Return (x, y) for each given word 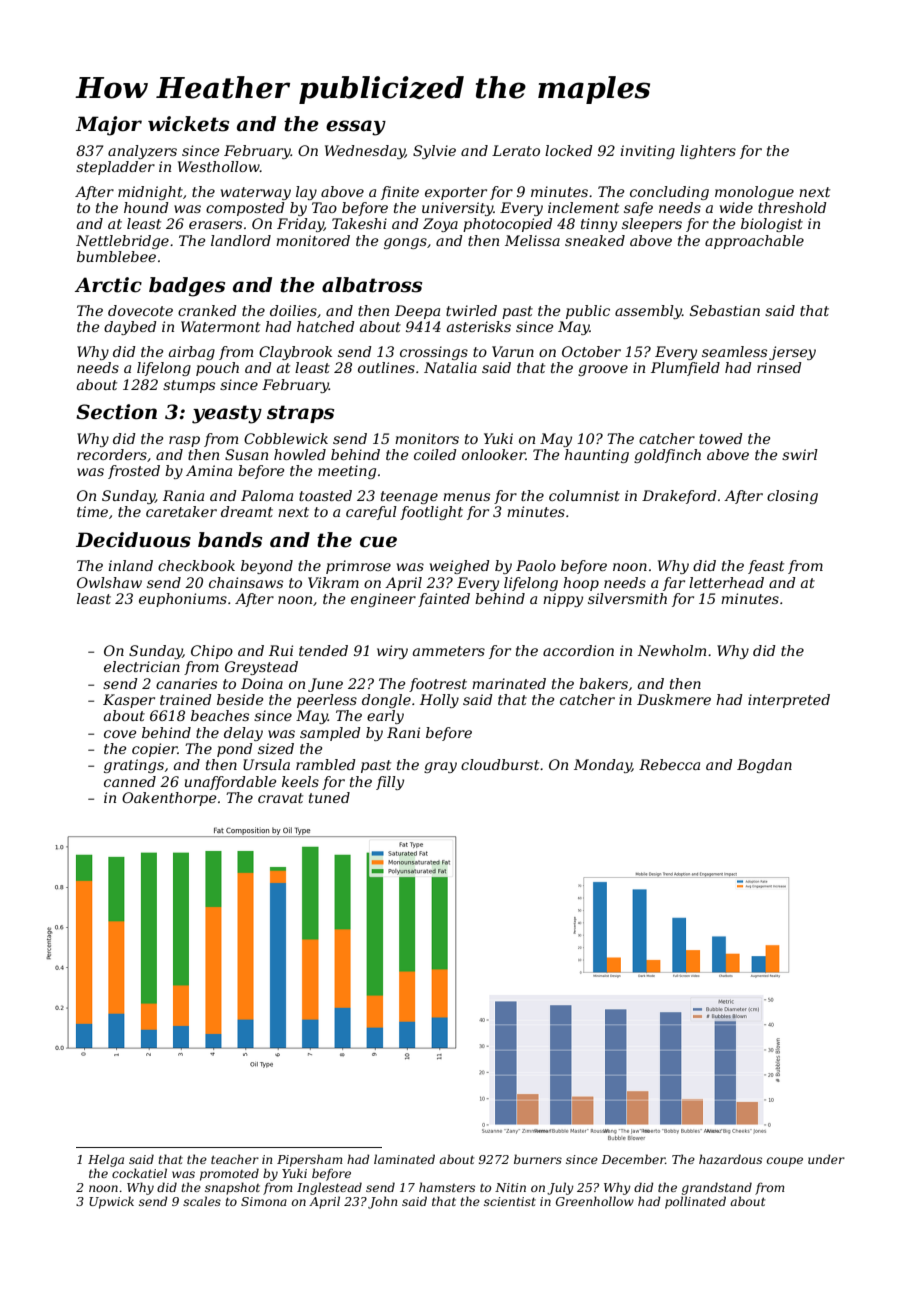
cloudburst (500, 764)
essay (356, 128)
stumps (189, 386)
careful (371, 513)
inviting (647, 152)
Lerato (516, 150)
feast (766, 567)
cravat (280, 798)
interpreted (789, 701)
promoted (229, 1174)
